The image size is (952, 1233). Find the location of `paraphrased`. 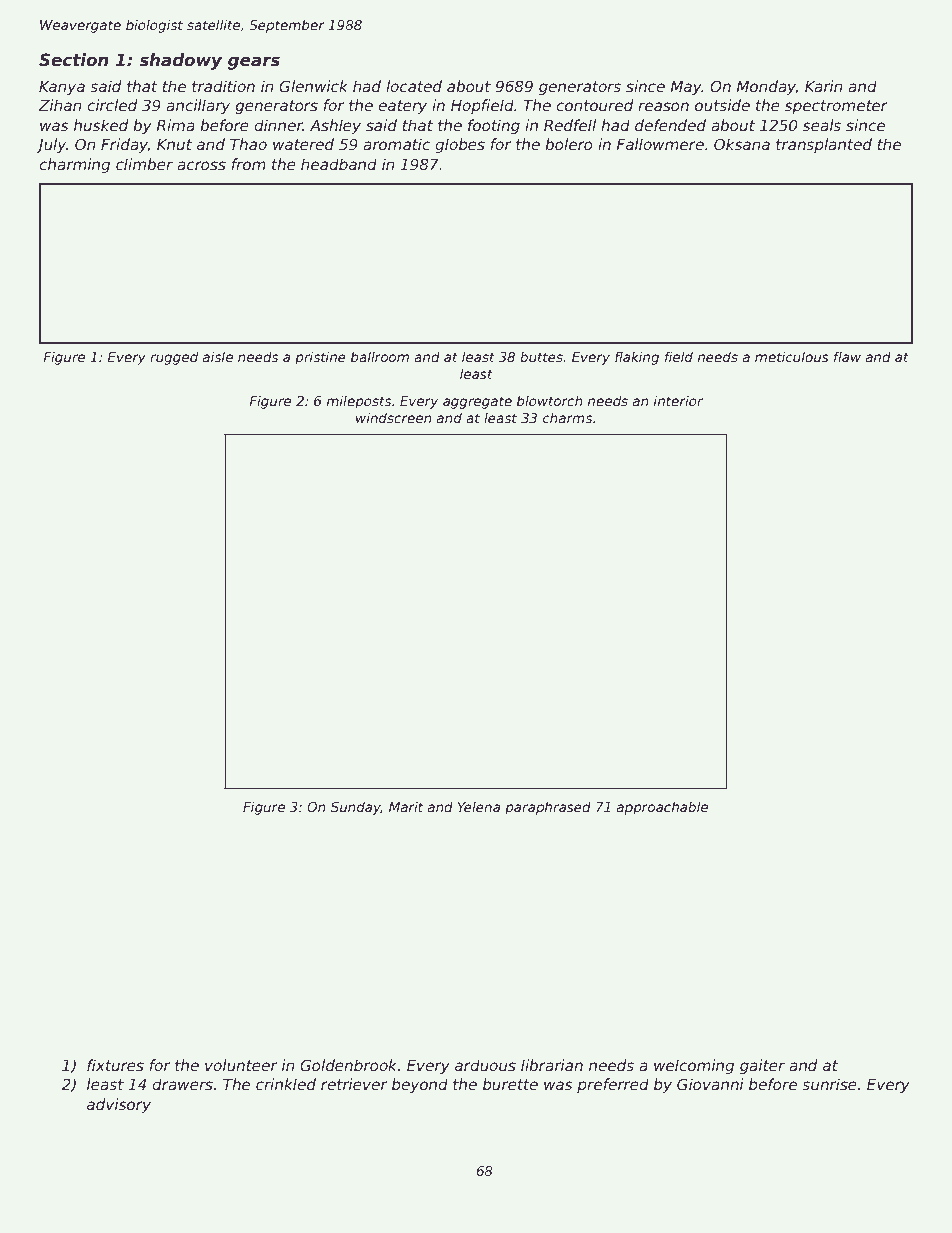

paraphrased is located at coordinates (548, 808).
